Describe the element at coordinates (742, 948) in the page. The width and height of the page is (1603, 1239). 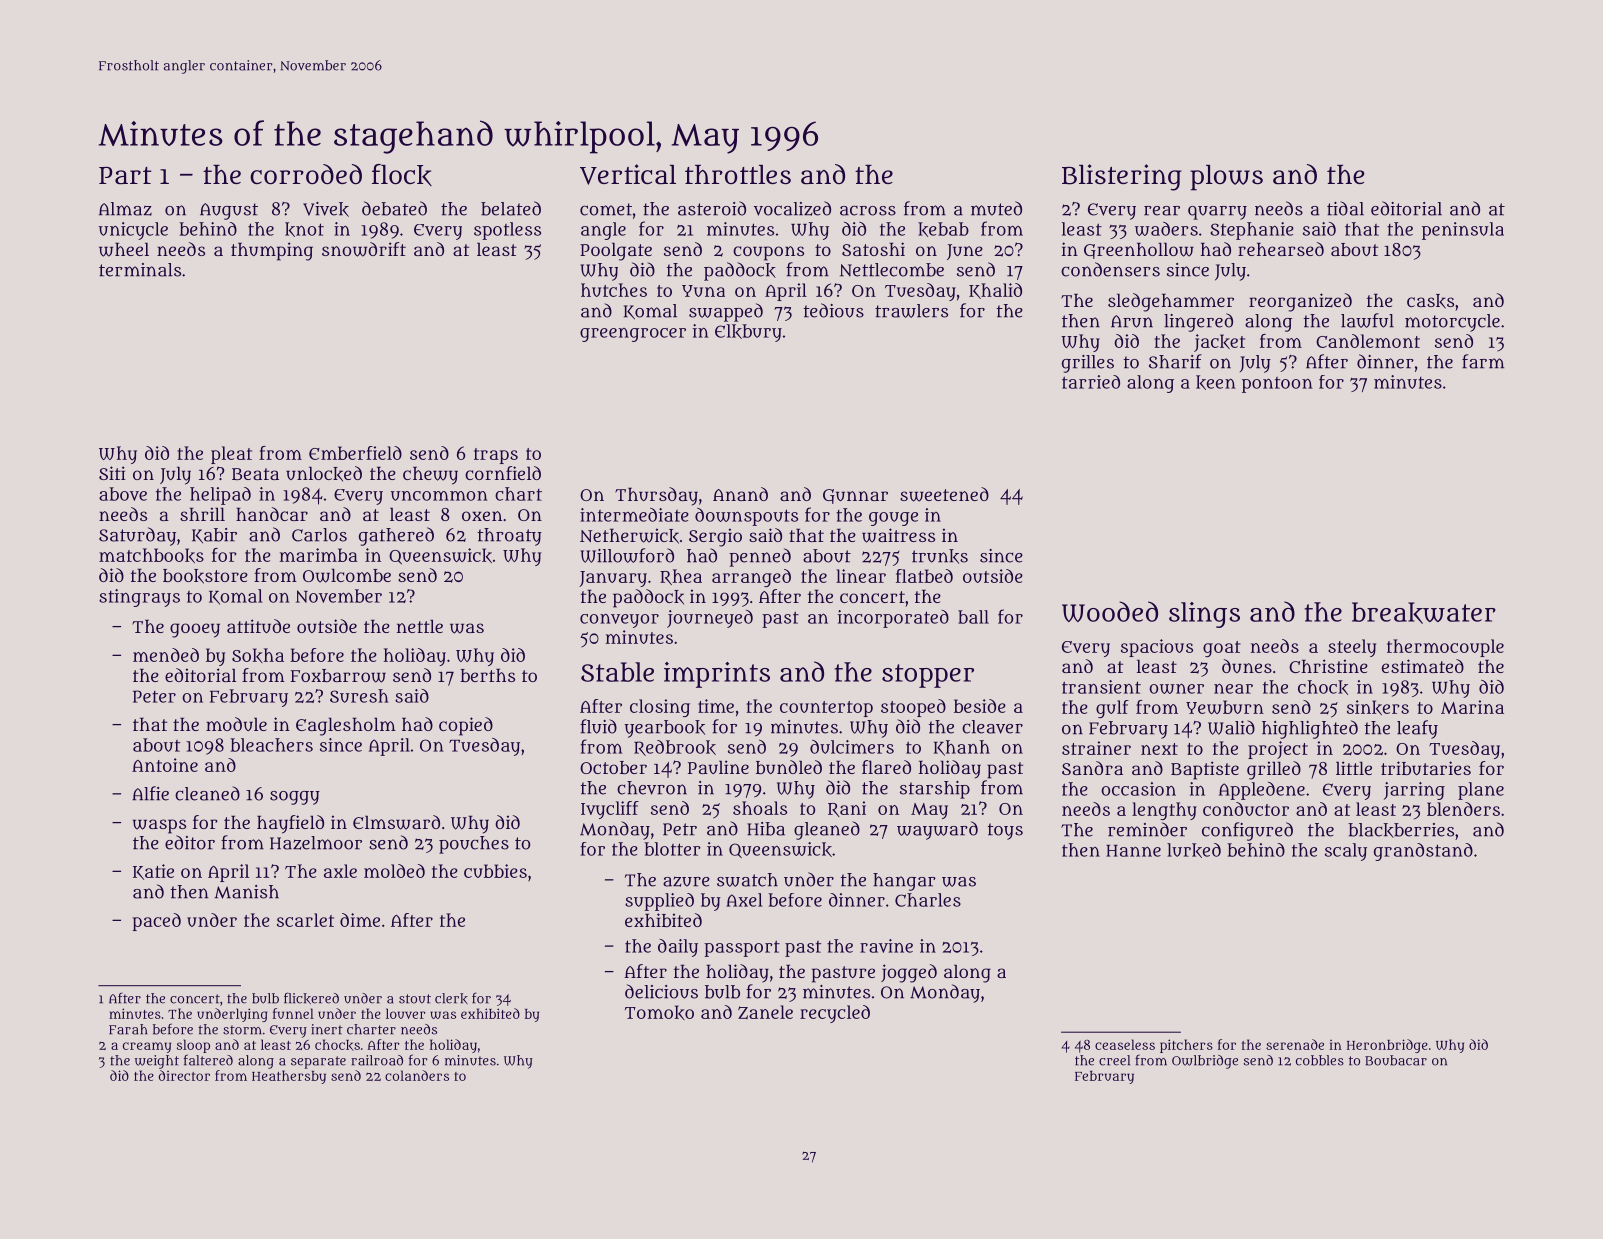
I see `passport` at that location.
